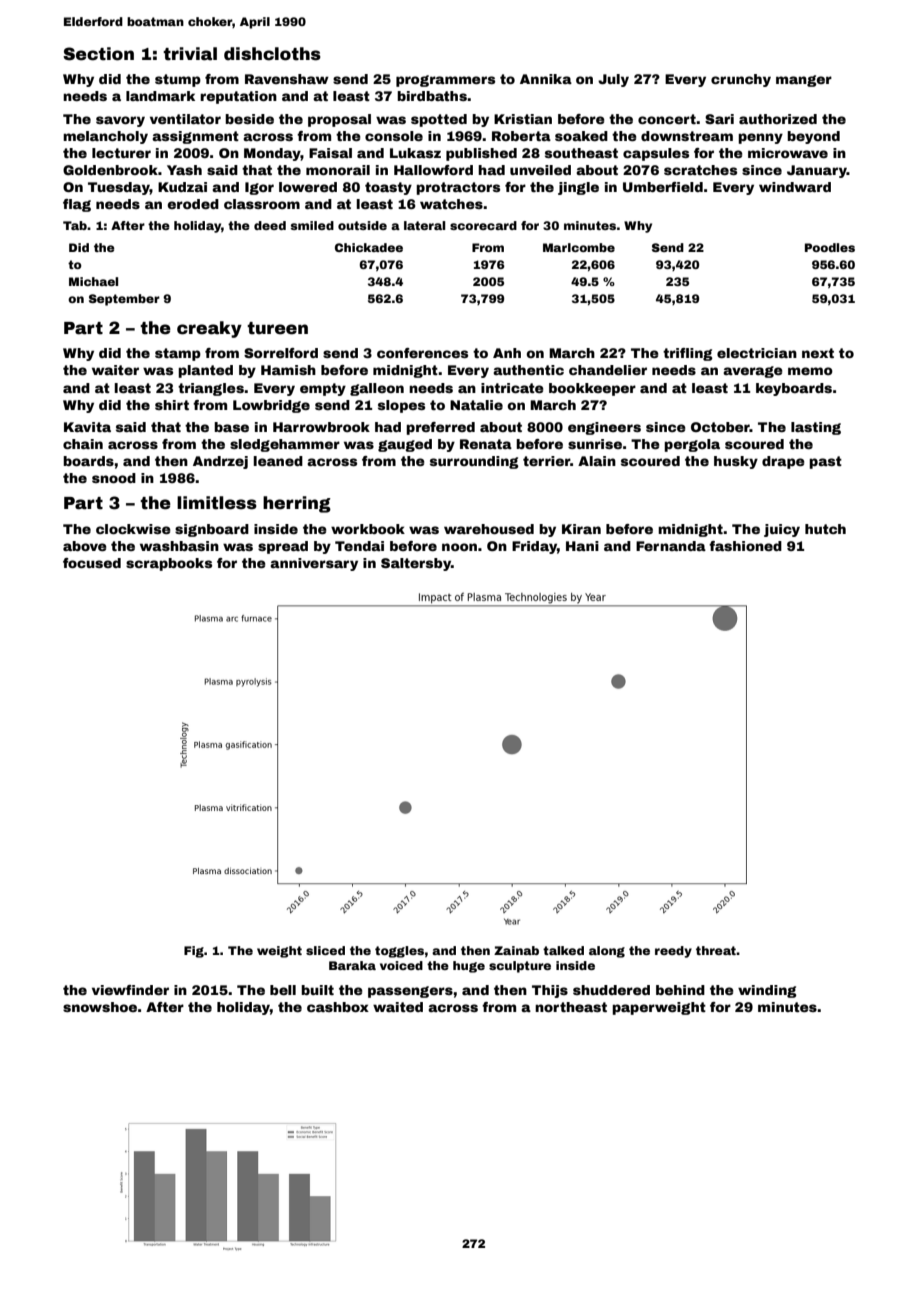 The image size is (924, 1308). Describe the element at coordinates (359, 546) in the page. I see `Tendai` at that location.
